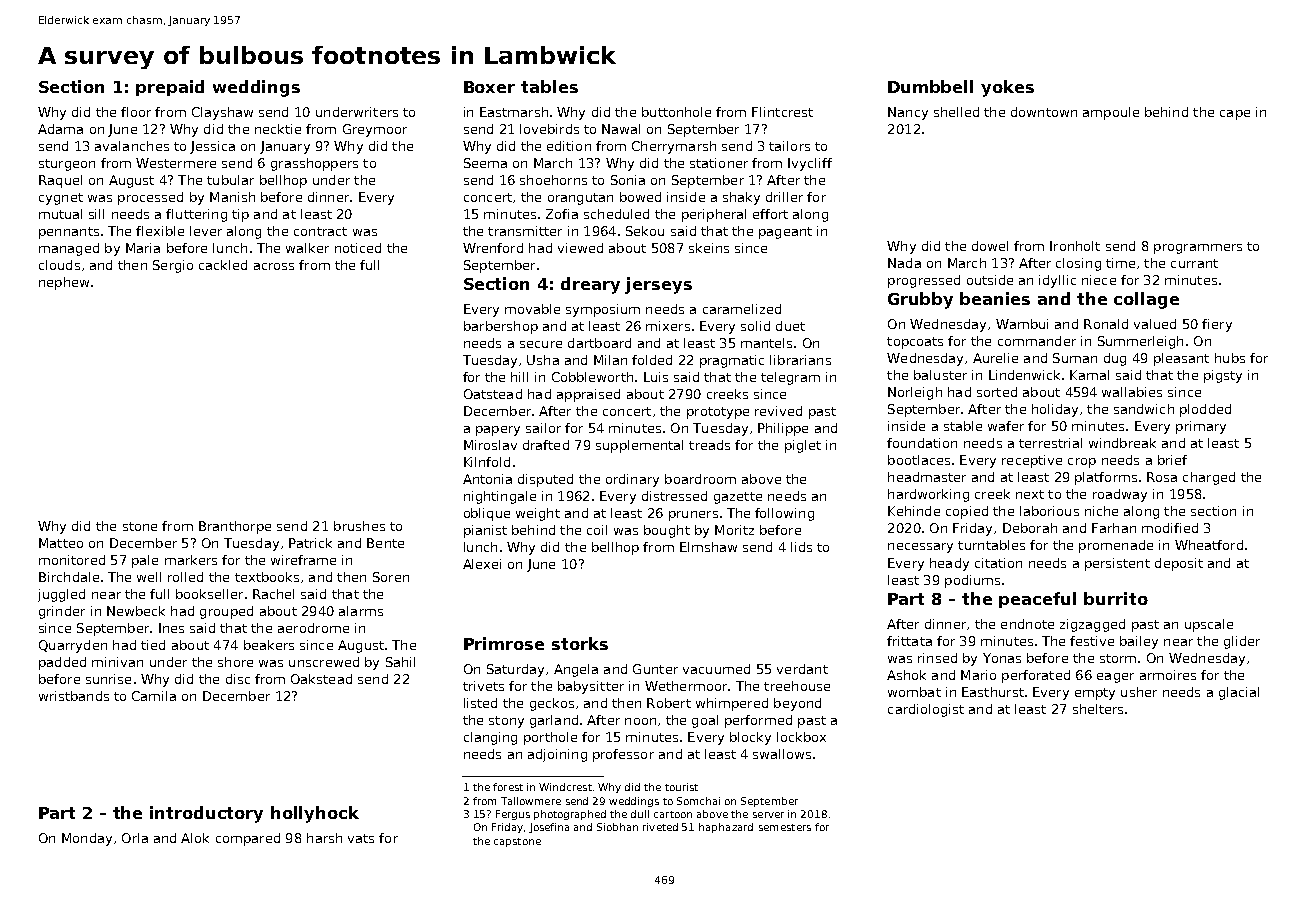  Describe the element at coordinates (485, 531) in the screenshot. I see `pianist` at that location.
